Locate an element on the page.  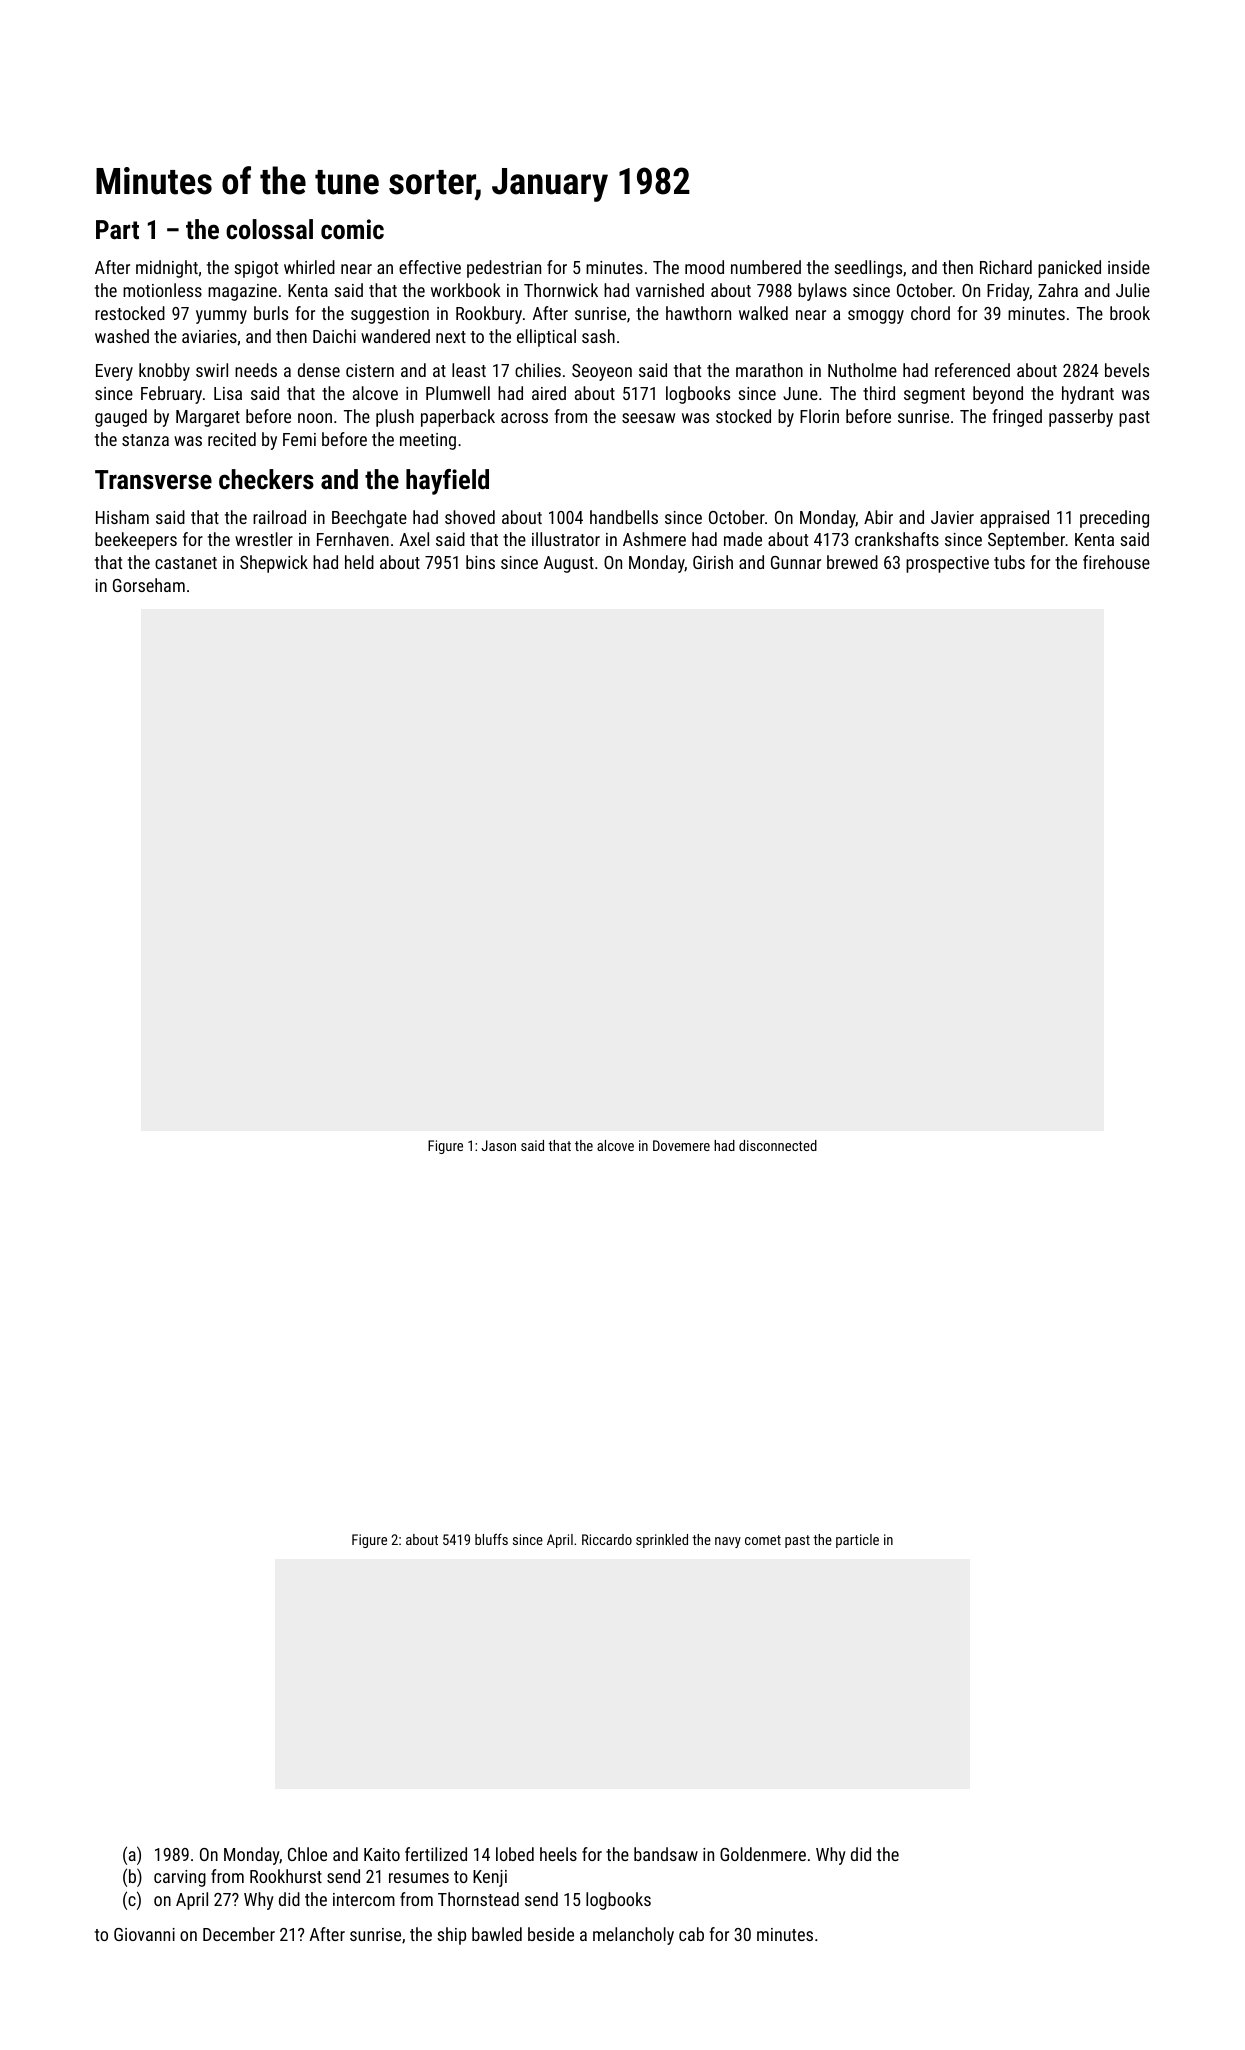
held is located at coordinates (359, 562).
